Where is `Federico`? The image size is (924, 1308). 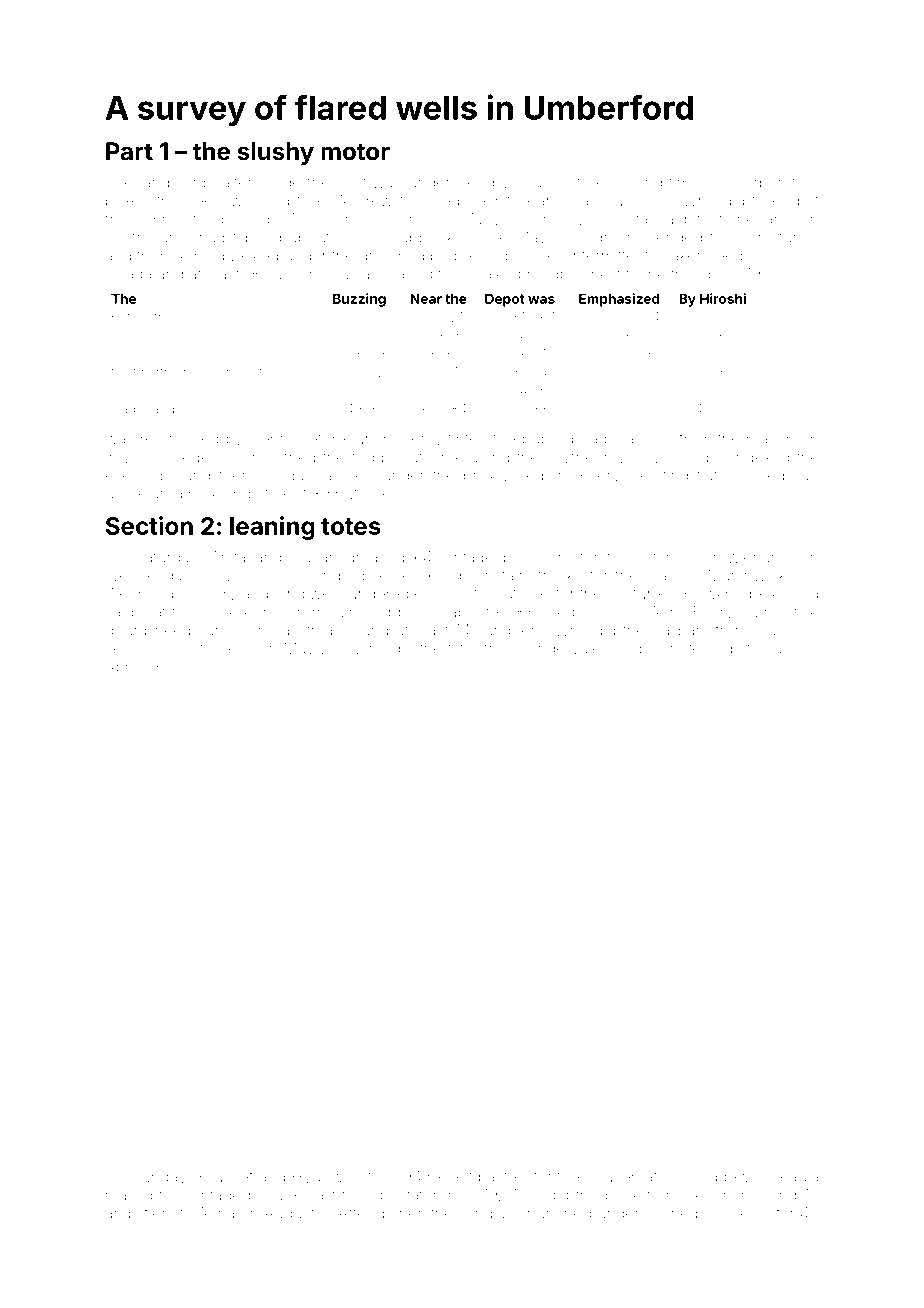 Federico is located at coordinates (205, 457).
